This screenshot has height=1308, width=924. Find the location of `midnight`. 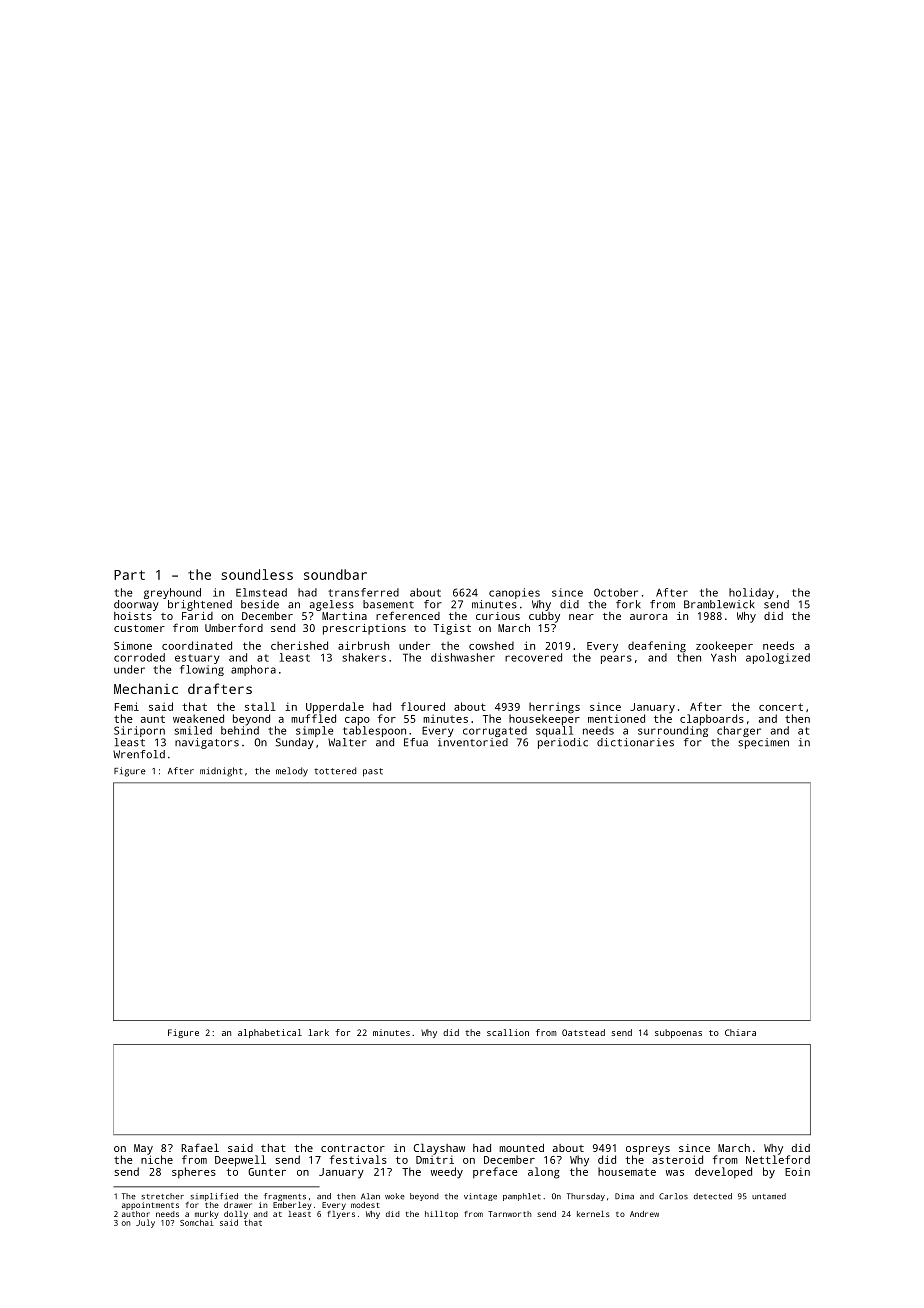

midnight is located at coordinates (221, 772).
